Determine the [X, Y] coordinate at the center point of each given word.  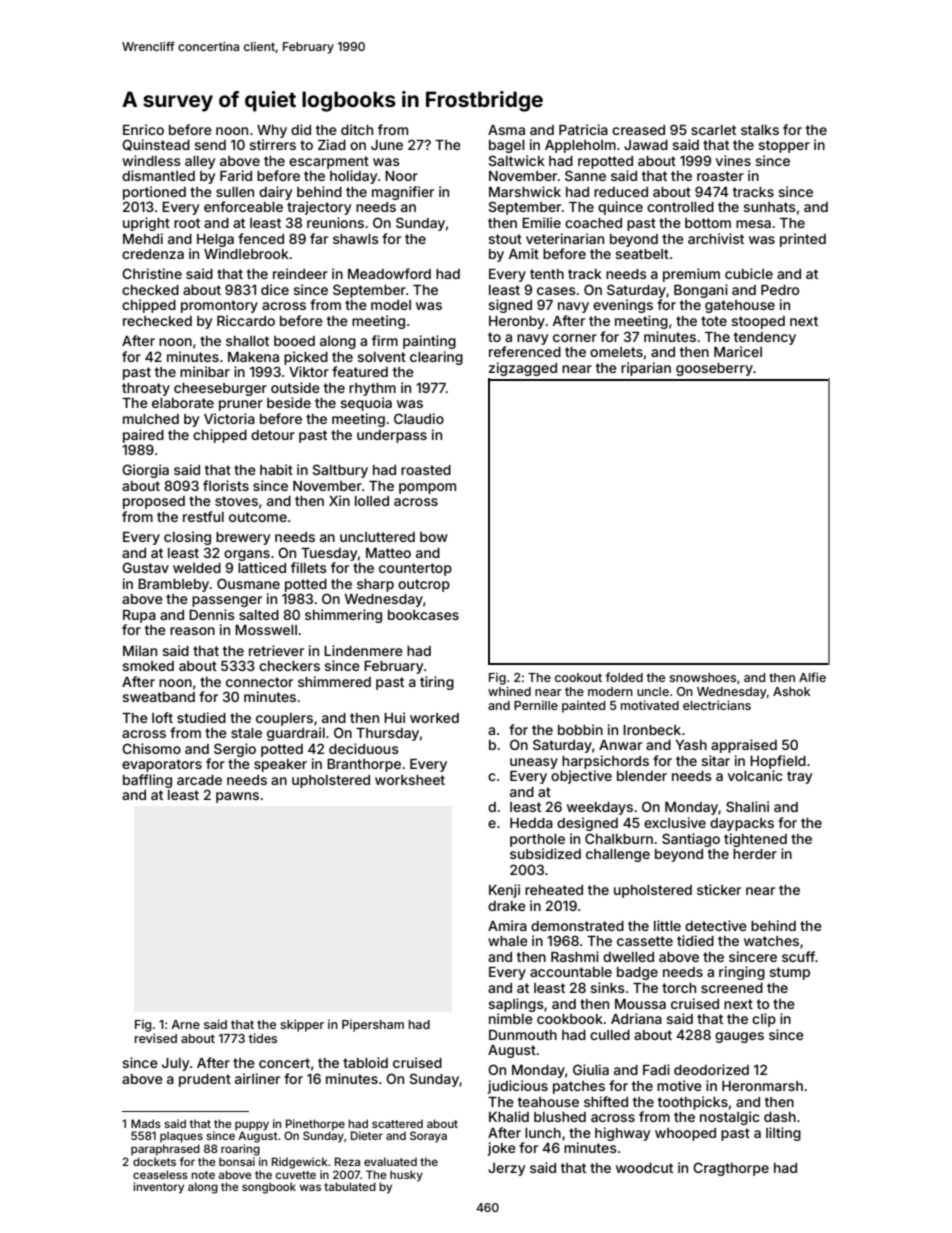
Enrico [143, 129]
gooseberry [714, 369]
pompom [427, 488]
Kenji [504, 891]
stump [789, 973]
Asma [506, 130]
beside [289, 402]
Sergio [235, 750]
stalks [760, 130]
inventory [158, 1188]
